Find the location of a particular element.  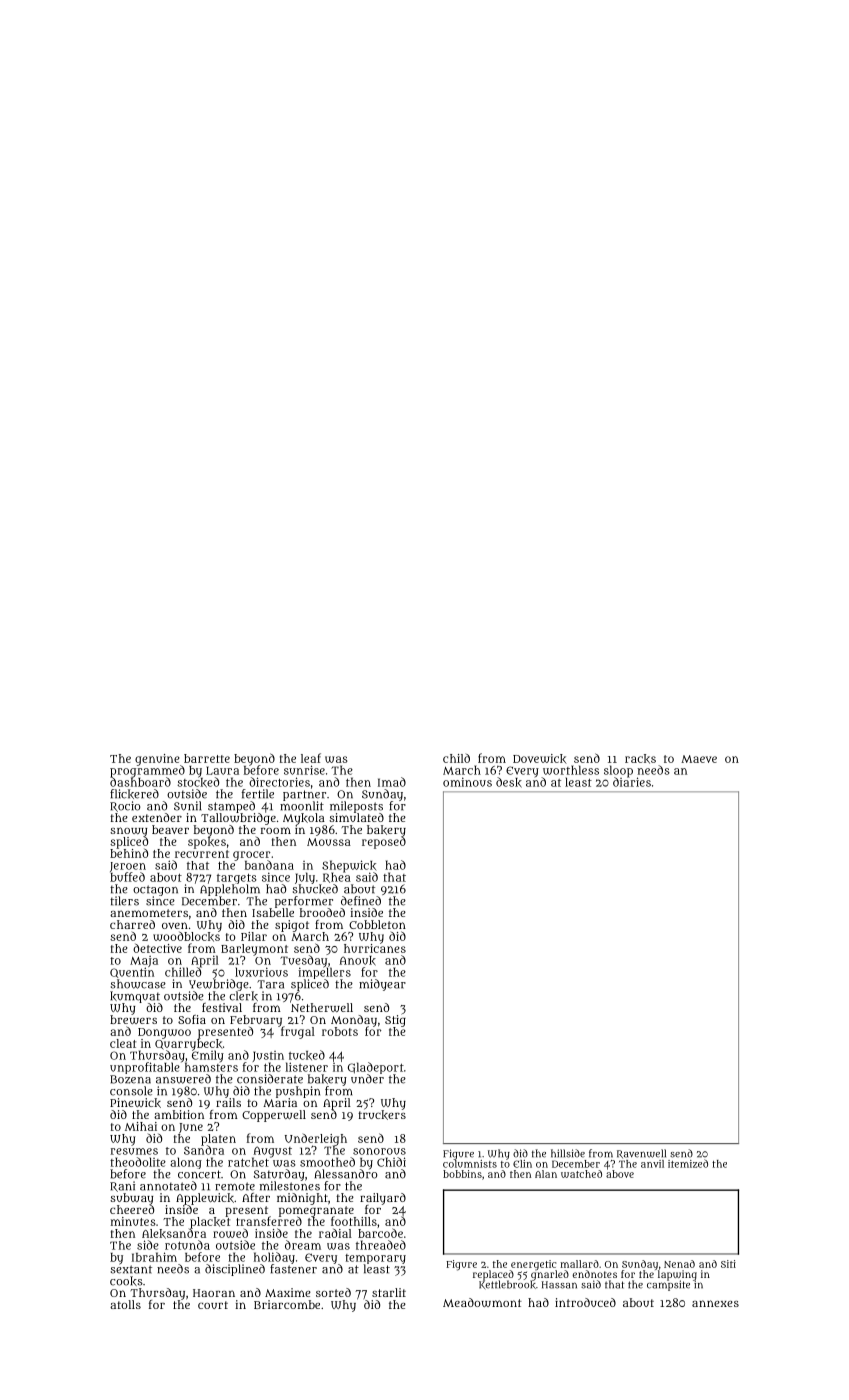

bobbins is located at coordinates (462, 1174).
